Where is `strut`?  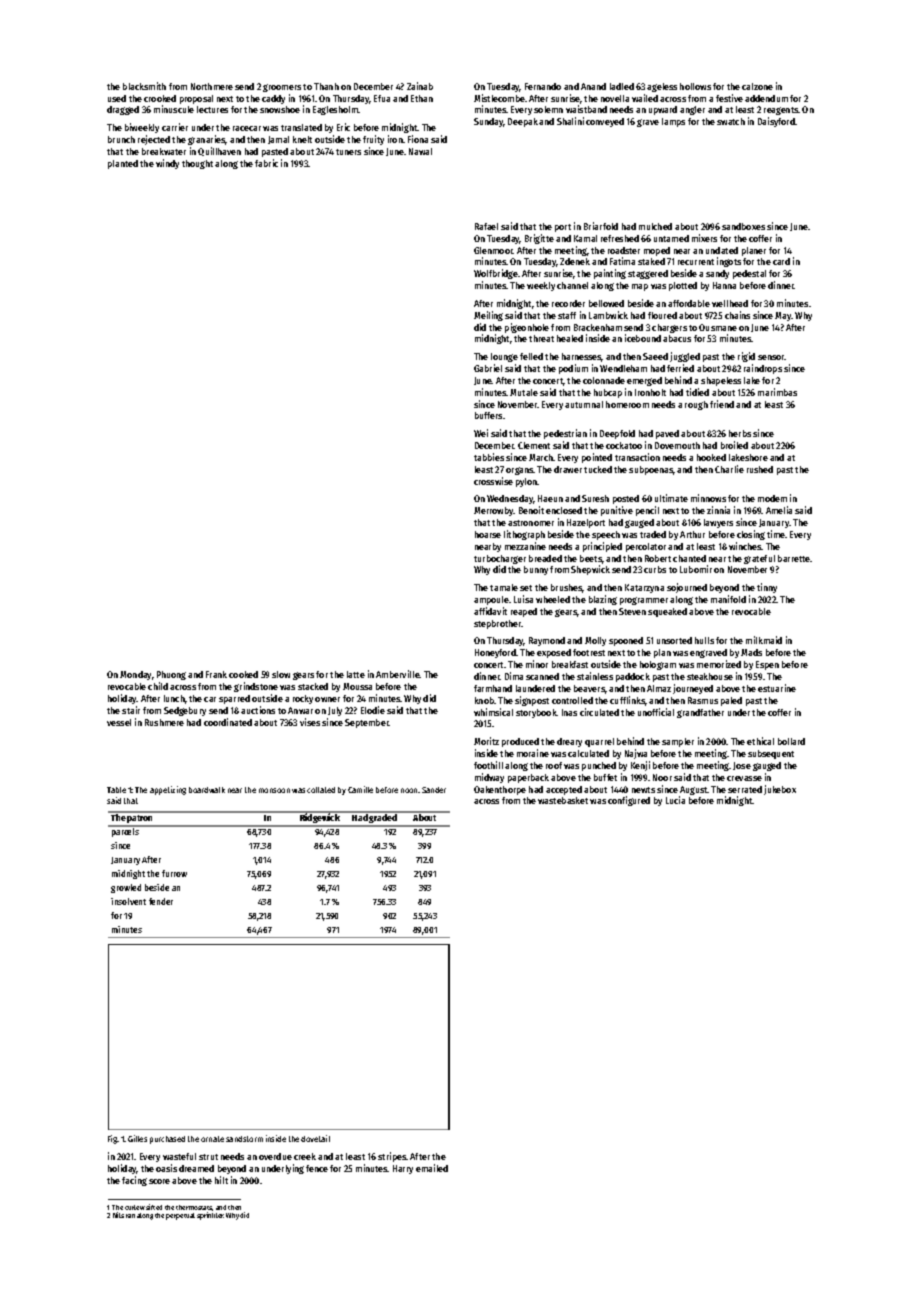
strut is located at coordinates (208, 1157).
